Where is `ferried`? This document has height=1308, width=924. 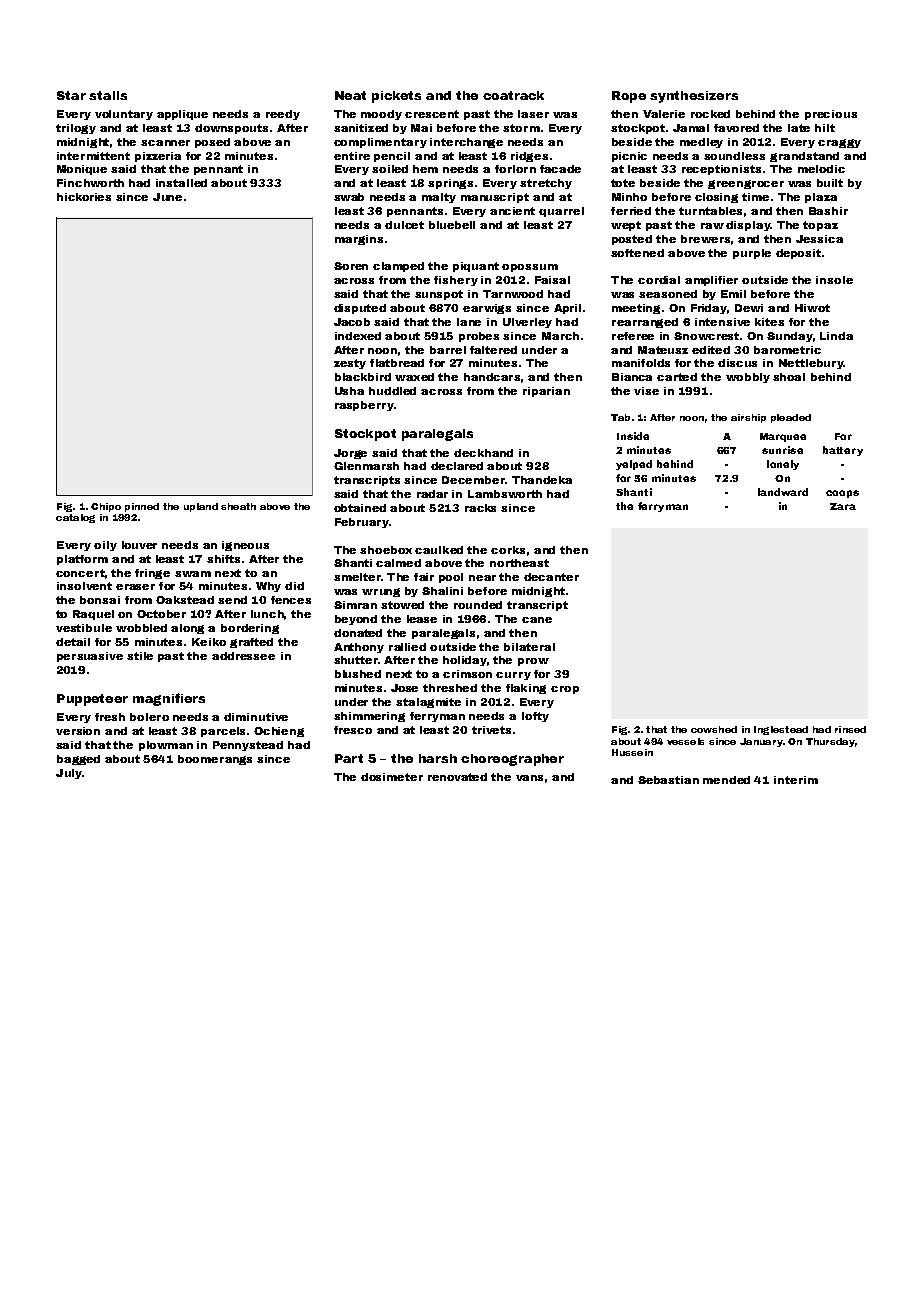 ferried is located at coordinates (631, 211).
